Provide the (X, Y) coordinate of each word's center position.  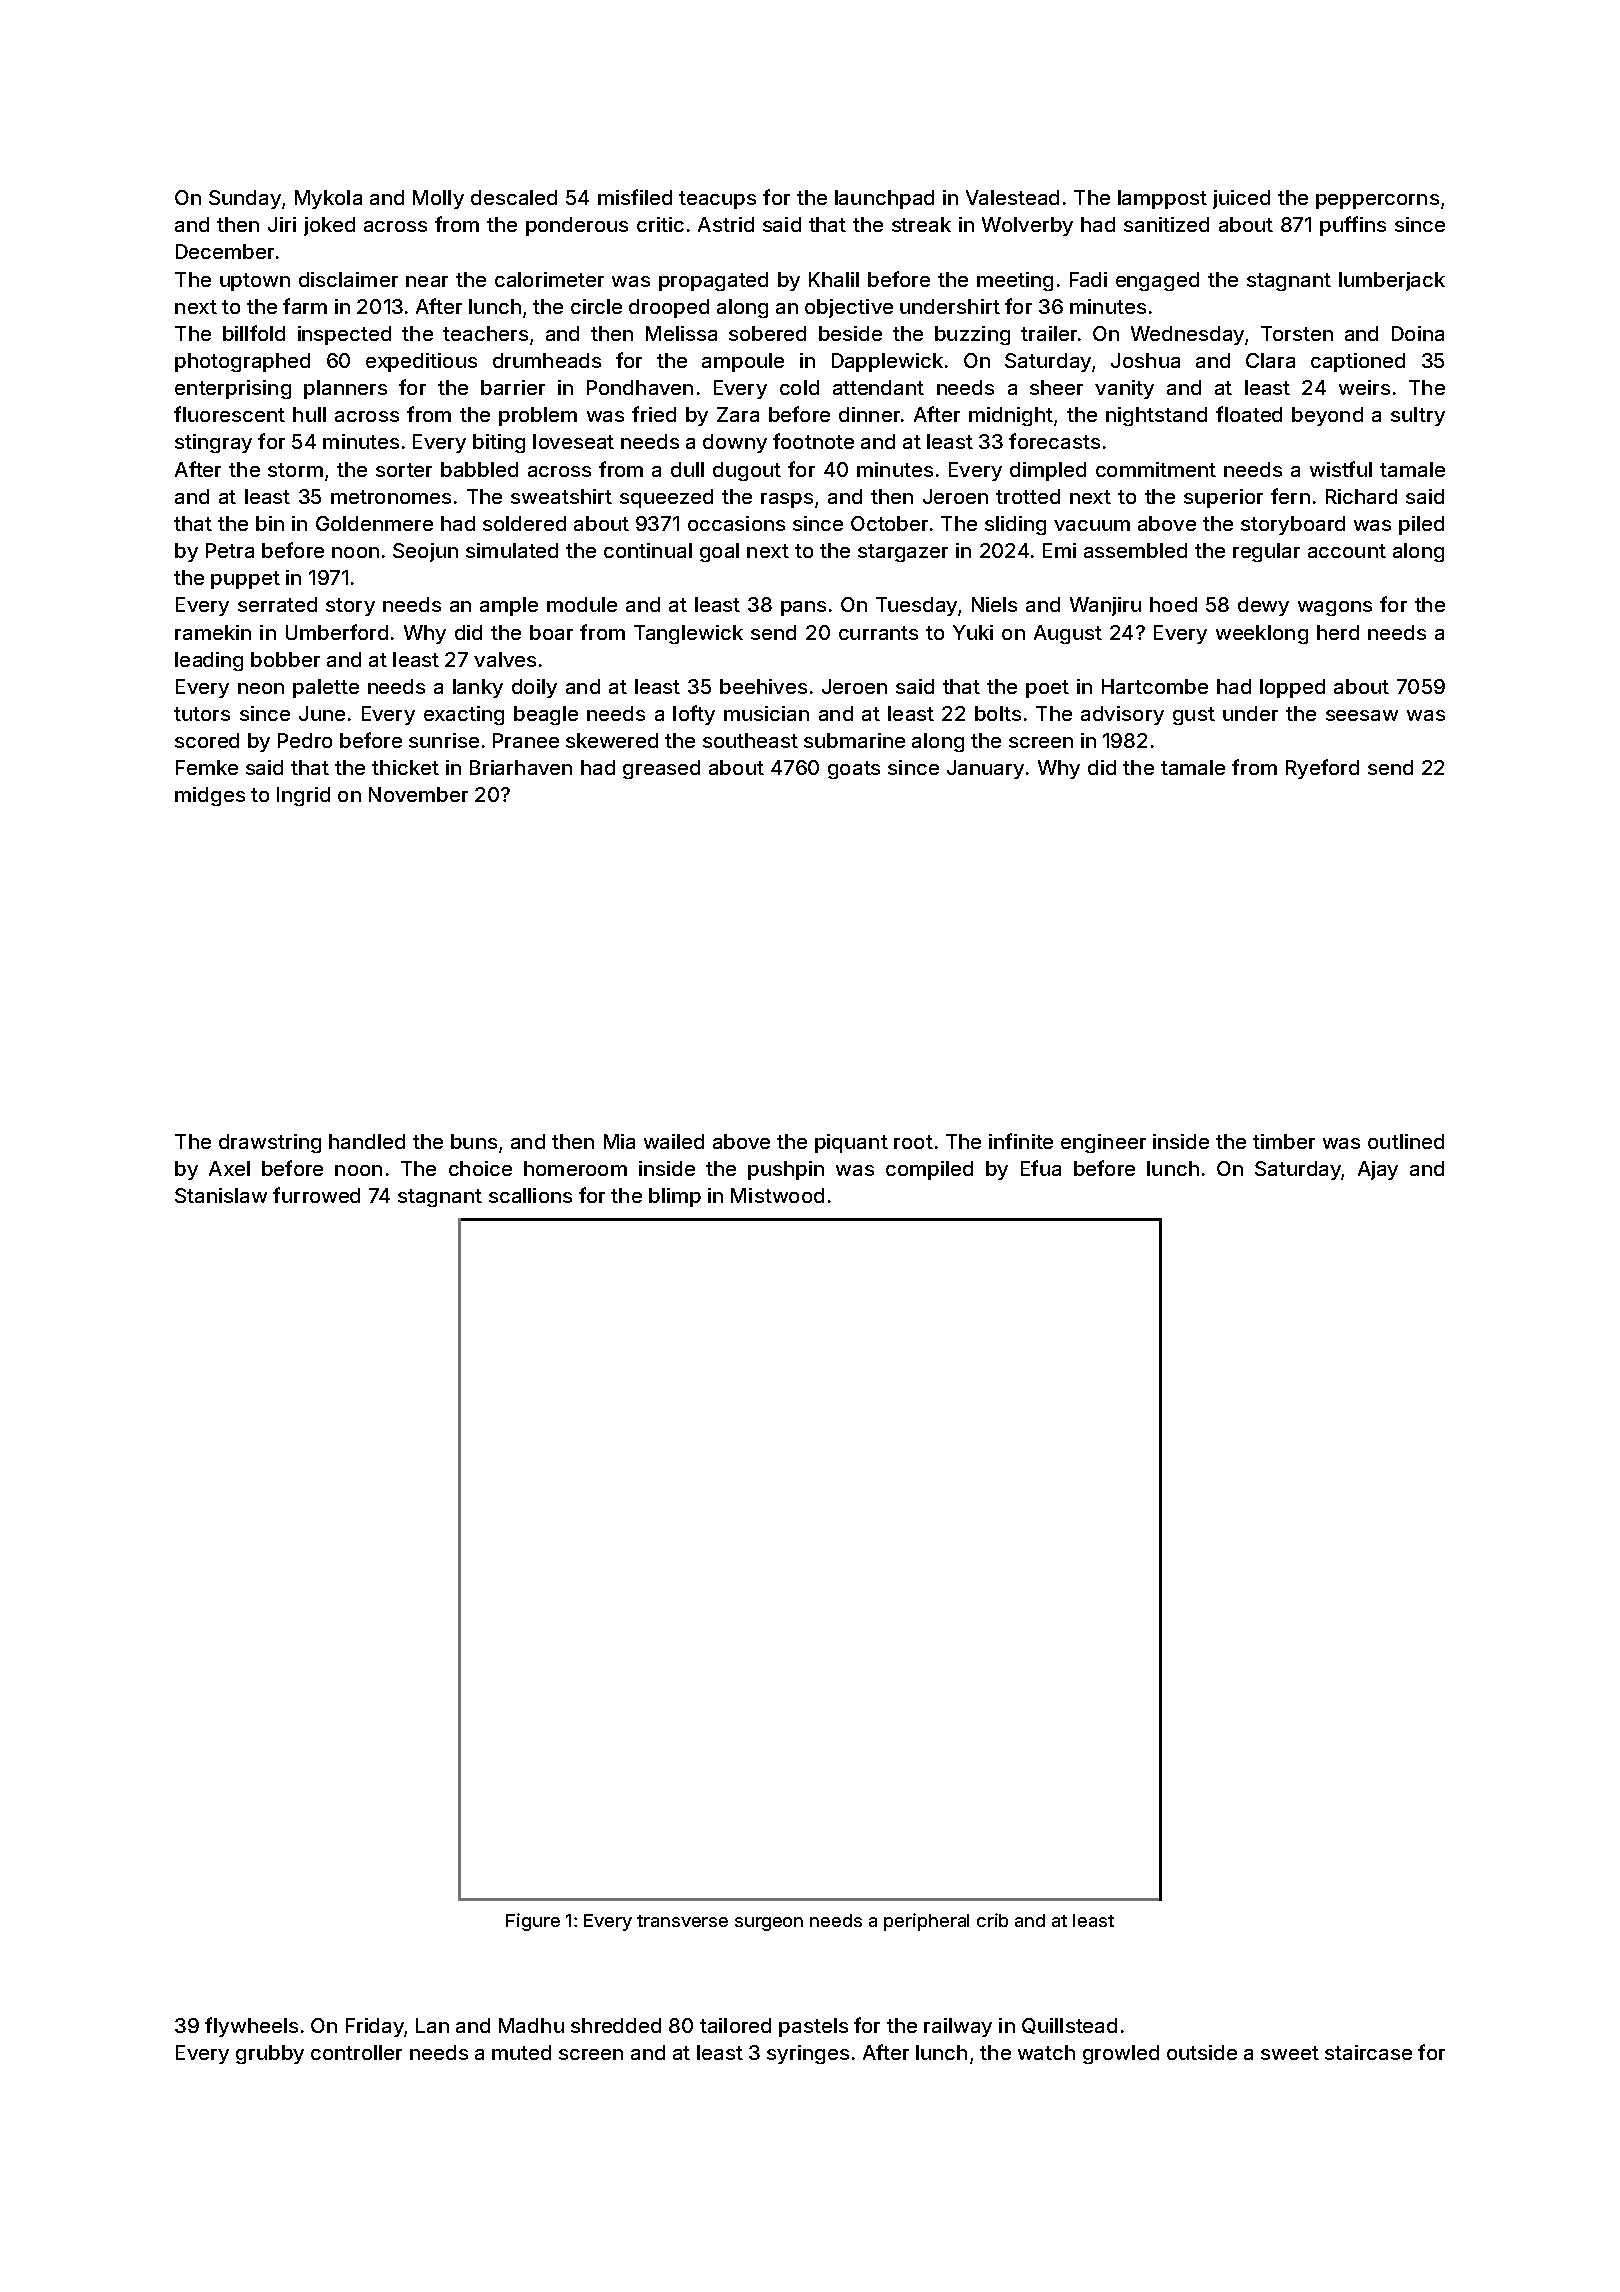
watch (1046, 2052)
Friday (375, 2027)
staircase (1368, 2052)
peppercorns (1377, 201)
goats (854, 770)
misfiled (635, 197)
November (418, 794)
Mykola (328, 199)
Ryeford (1322, 769)
